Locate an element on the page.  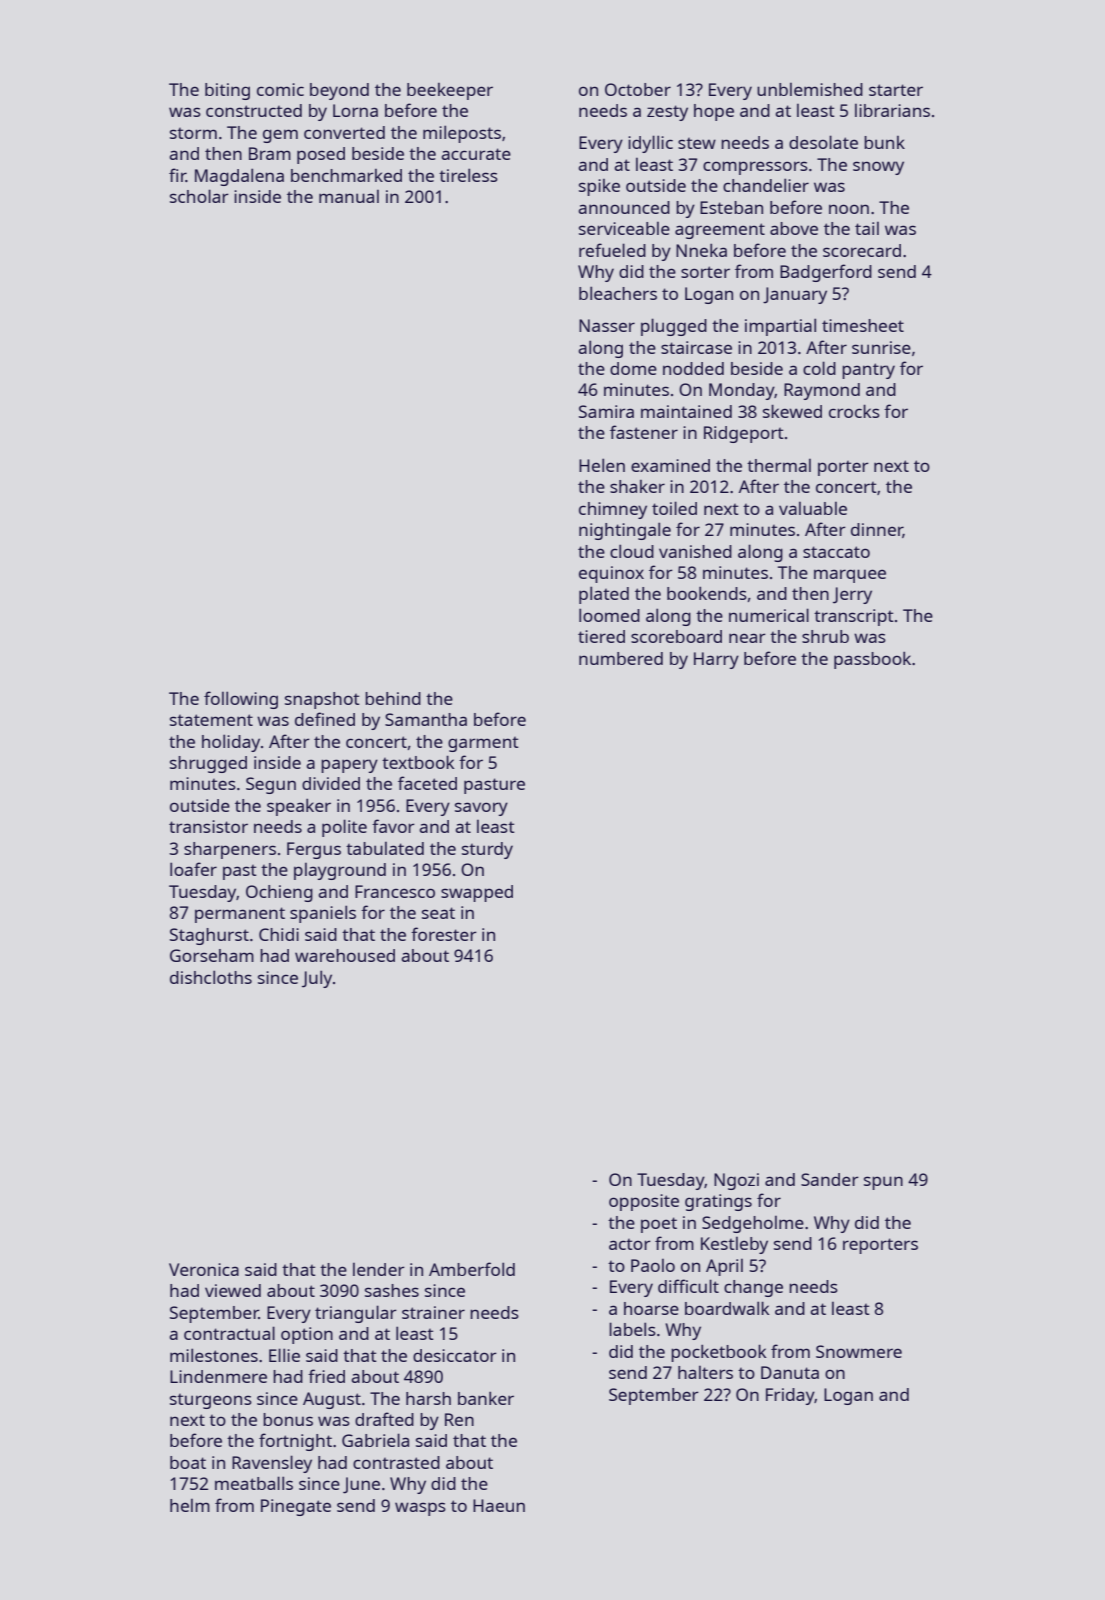
dinner is located at coordinates (877, 530).
